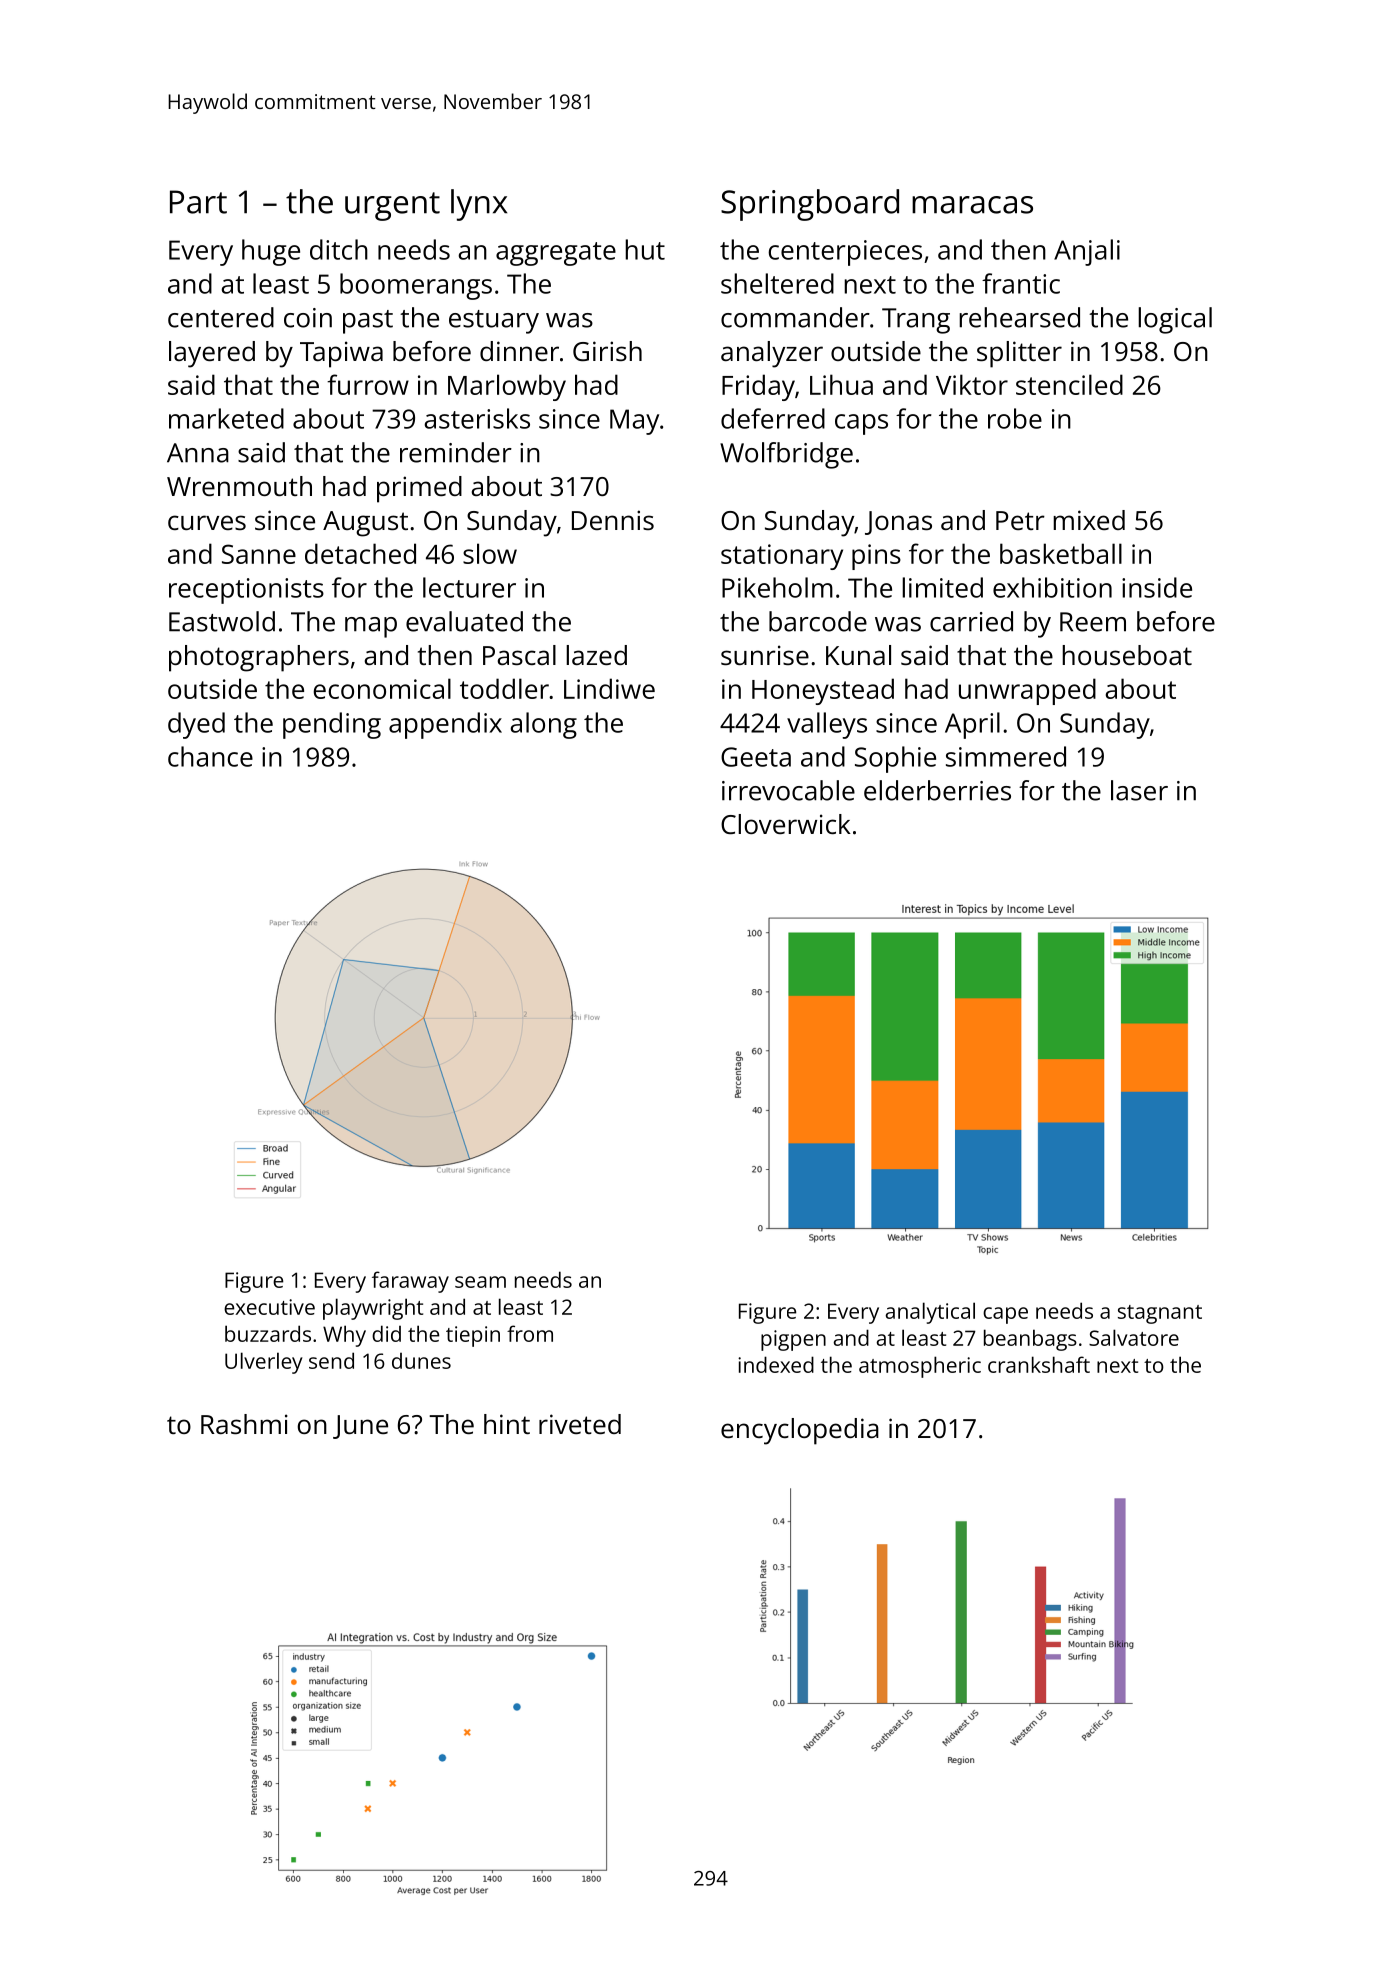 The width and height of the image is (1386, 1969). Describe the element at coordinates (580, 1424) in the image. I see `riveted` at that location.
